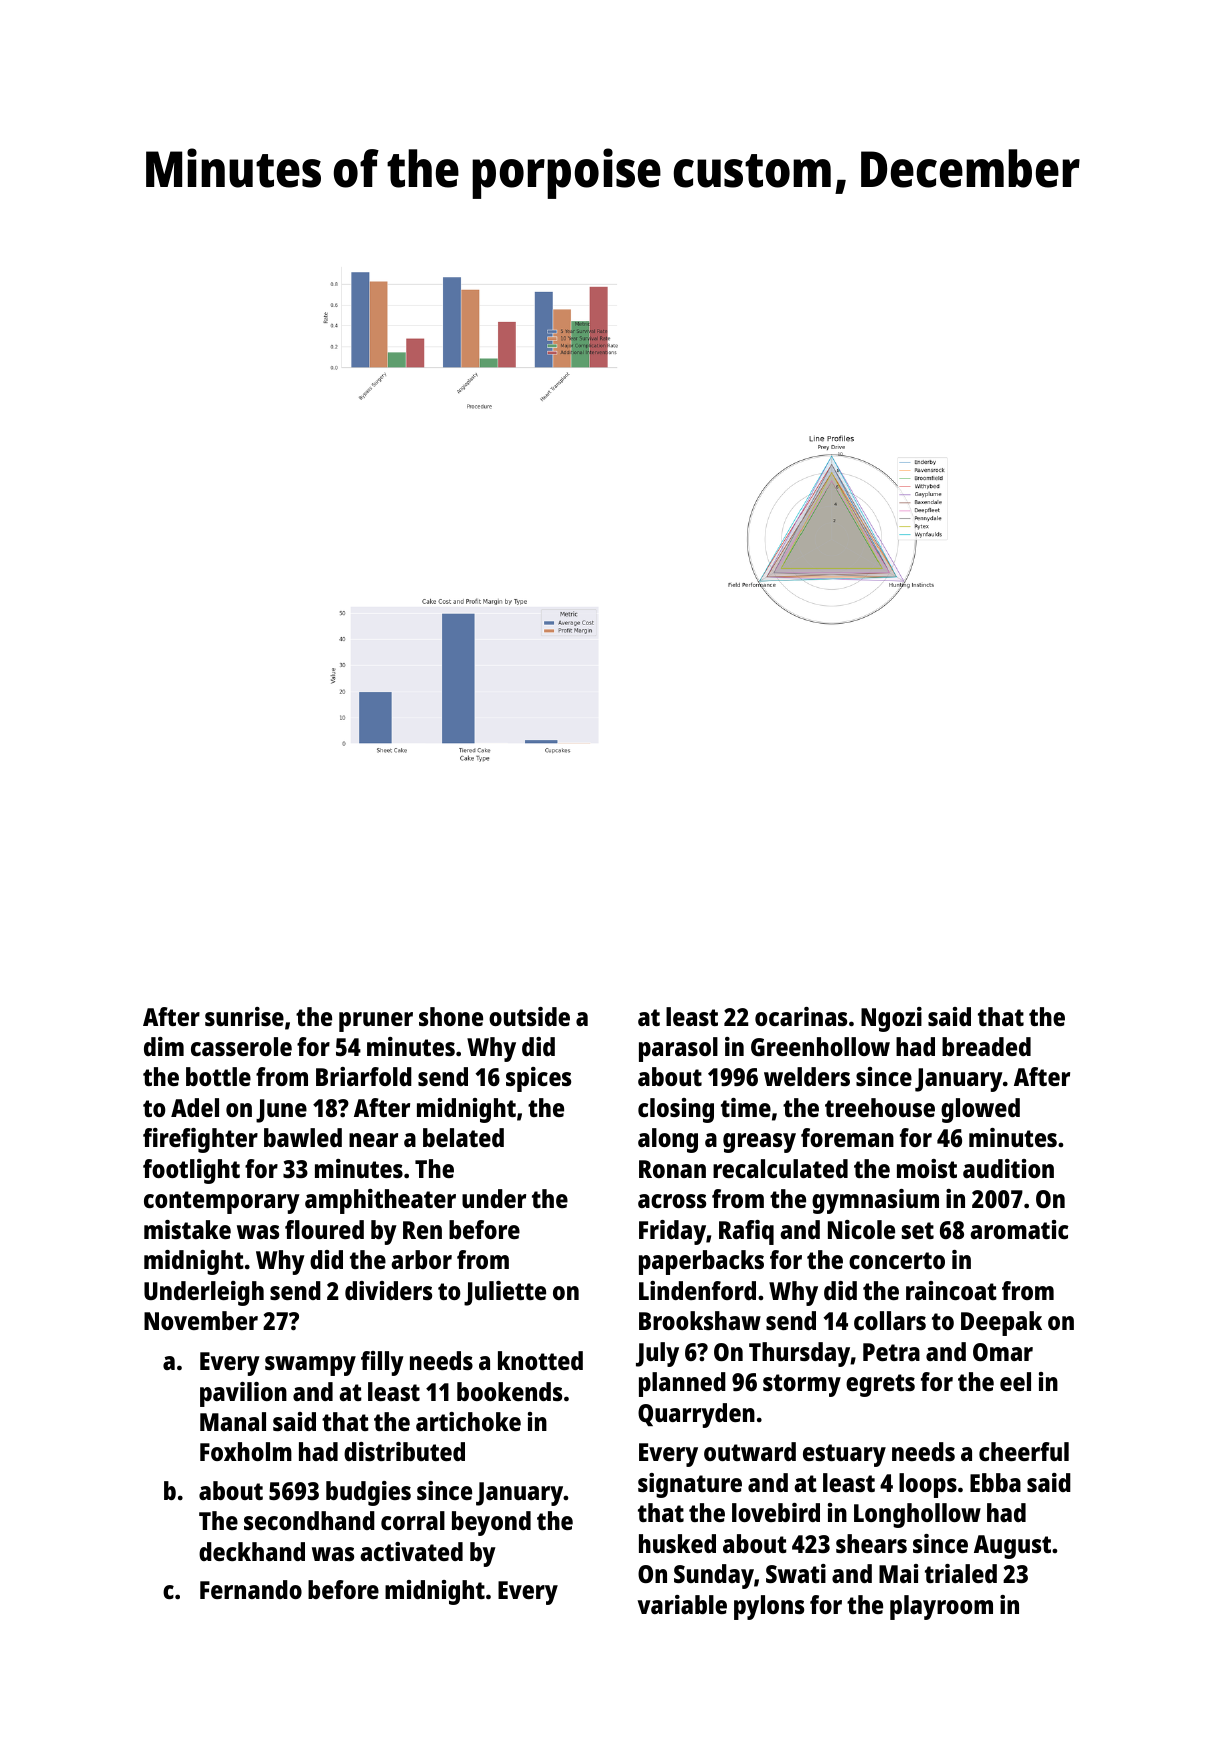 The width and height of the document is (1230, 1739). What do you see at coordinates (801, 1016) in the document?
I see `ocarinas` at bounding box center [801, 1016].
